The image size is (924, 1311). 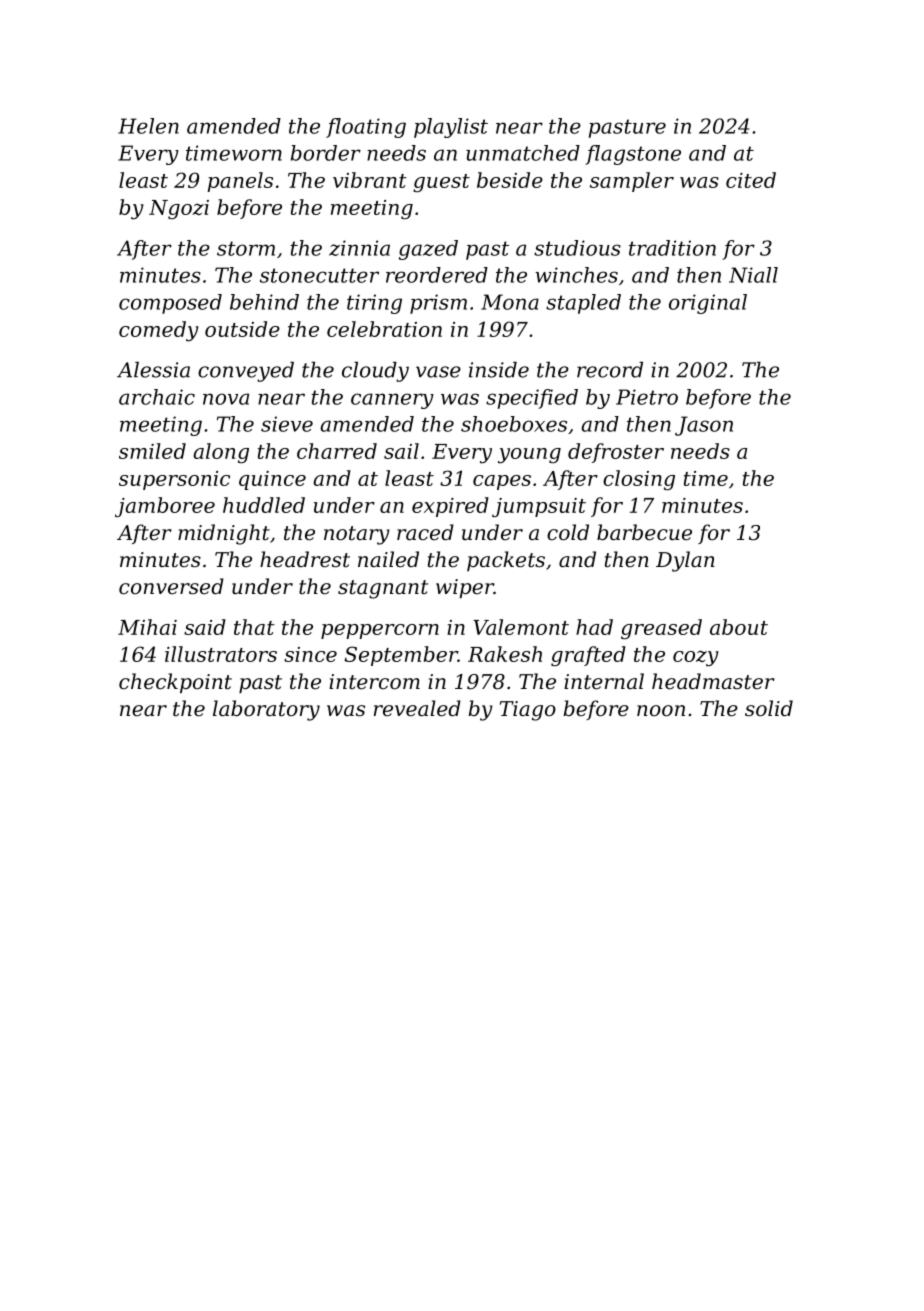 I want to click on smiled, so click(x=152, y=451).
